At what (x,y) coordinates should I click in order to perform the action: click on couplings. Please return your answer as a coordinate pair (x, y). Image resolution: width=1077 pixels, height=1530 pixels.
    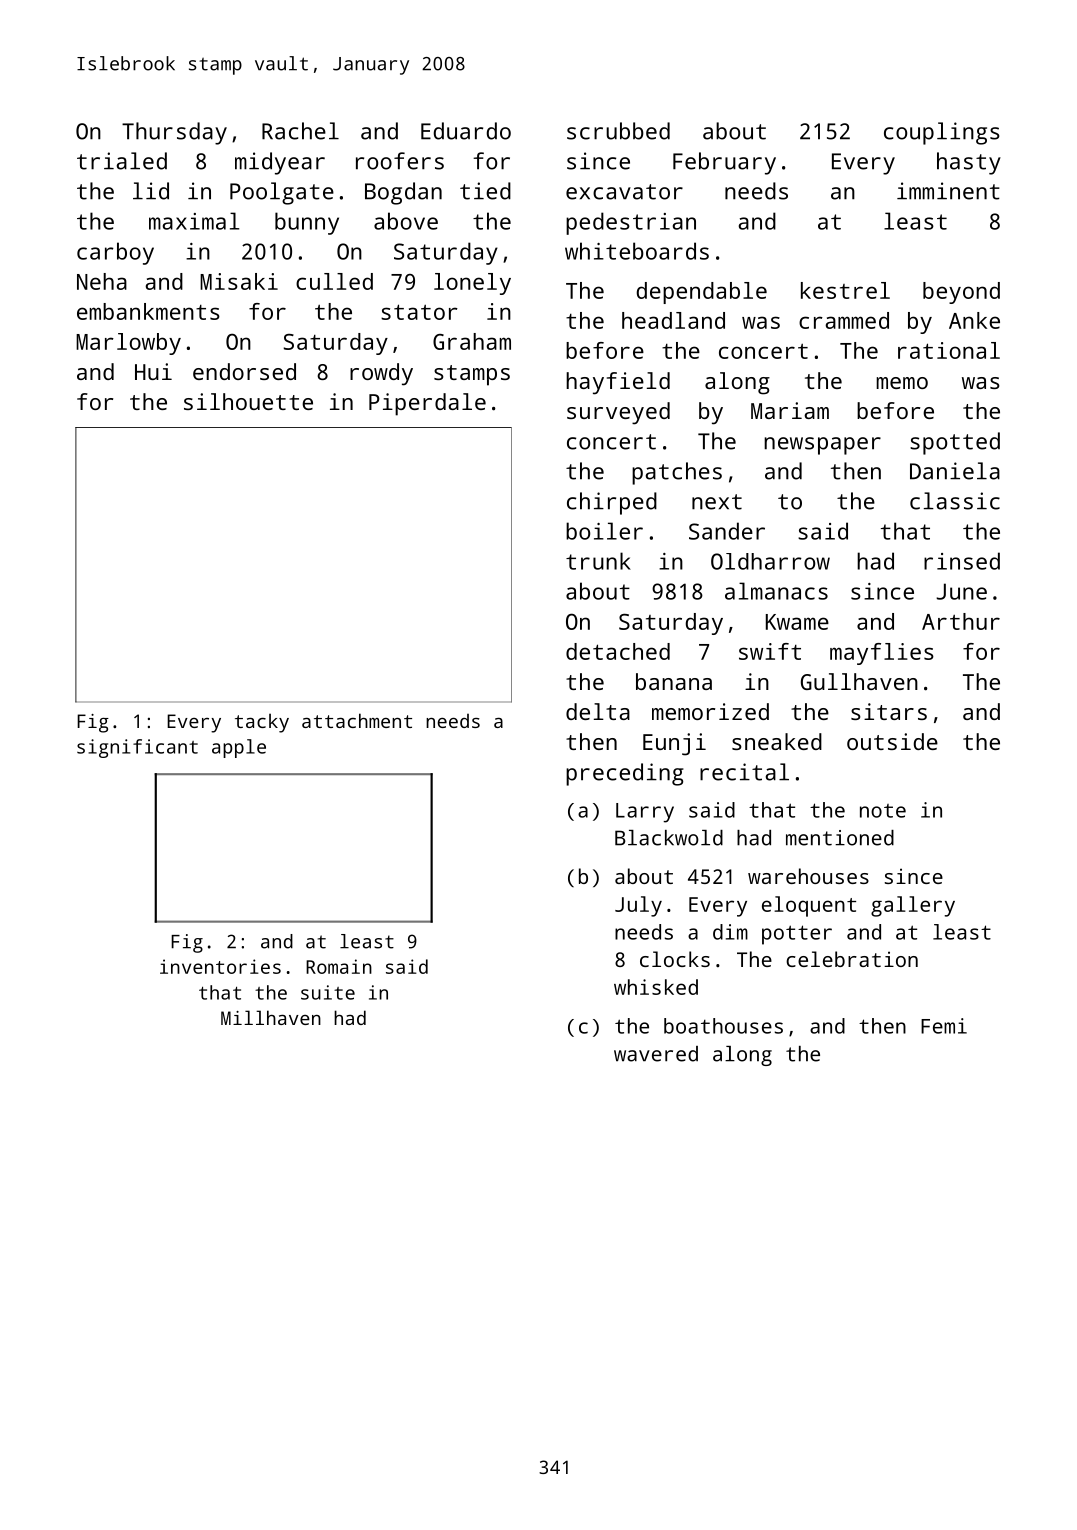
    Looking at the image, I should click on (942, 133).
